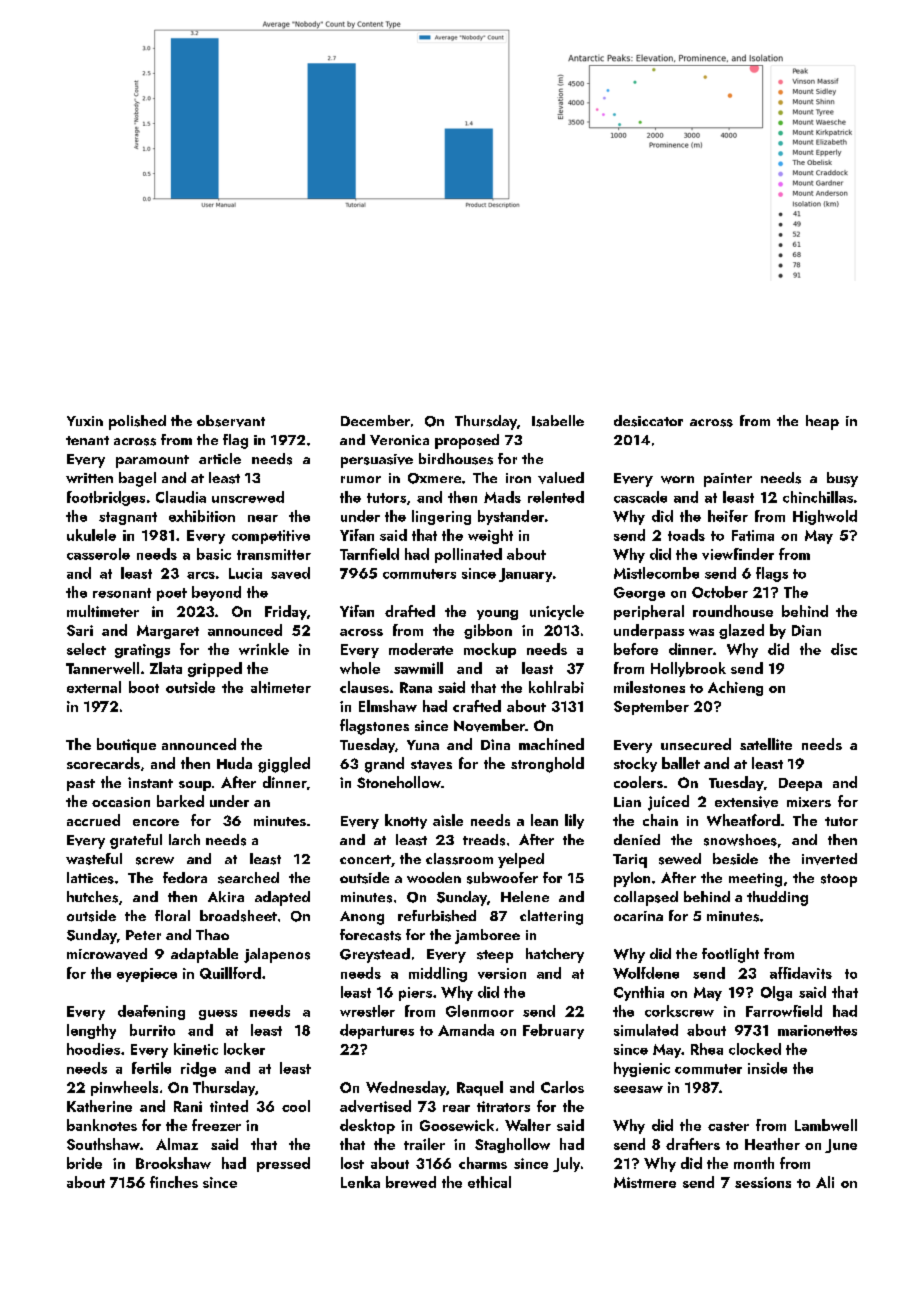  What do you see at coordinates (822, 422) in the image?
I see `heap` at bounding box center [822, 422].
